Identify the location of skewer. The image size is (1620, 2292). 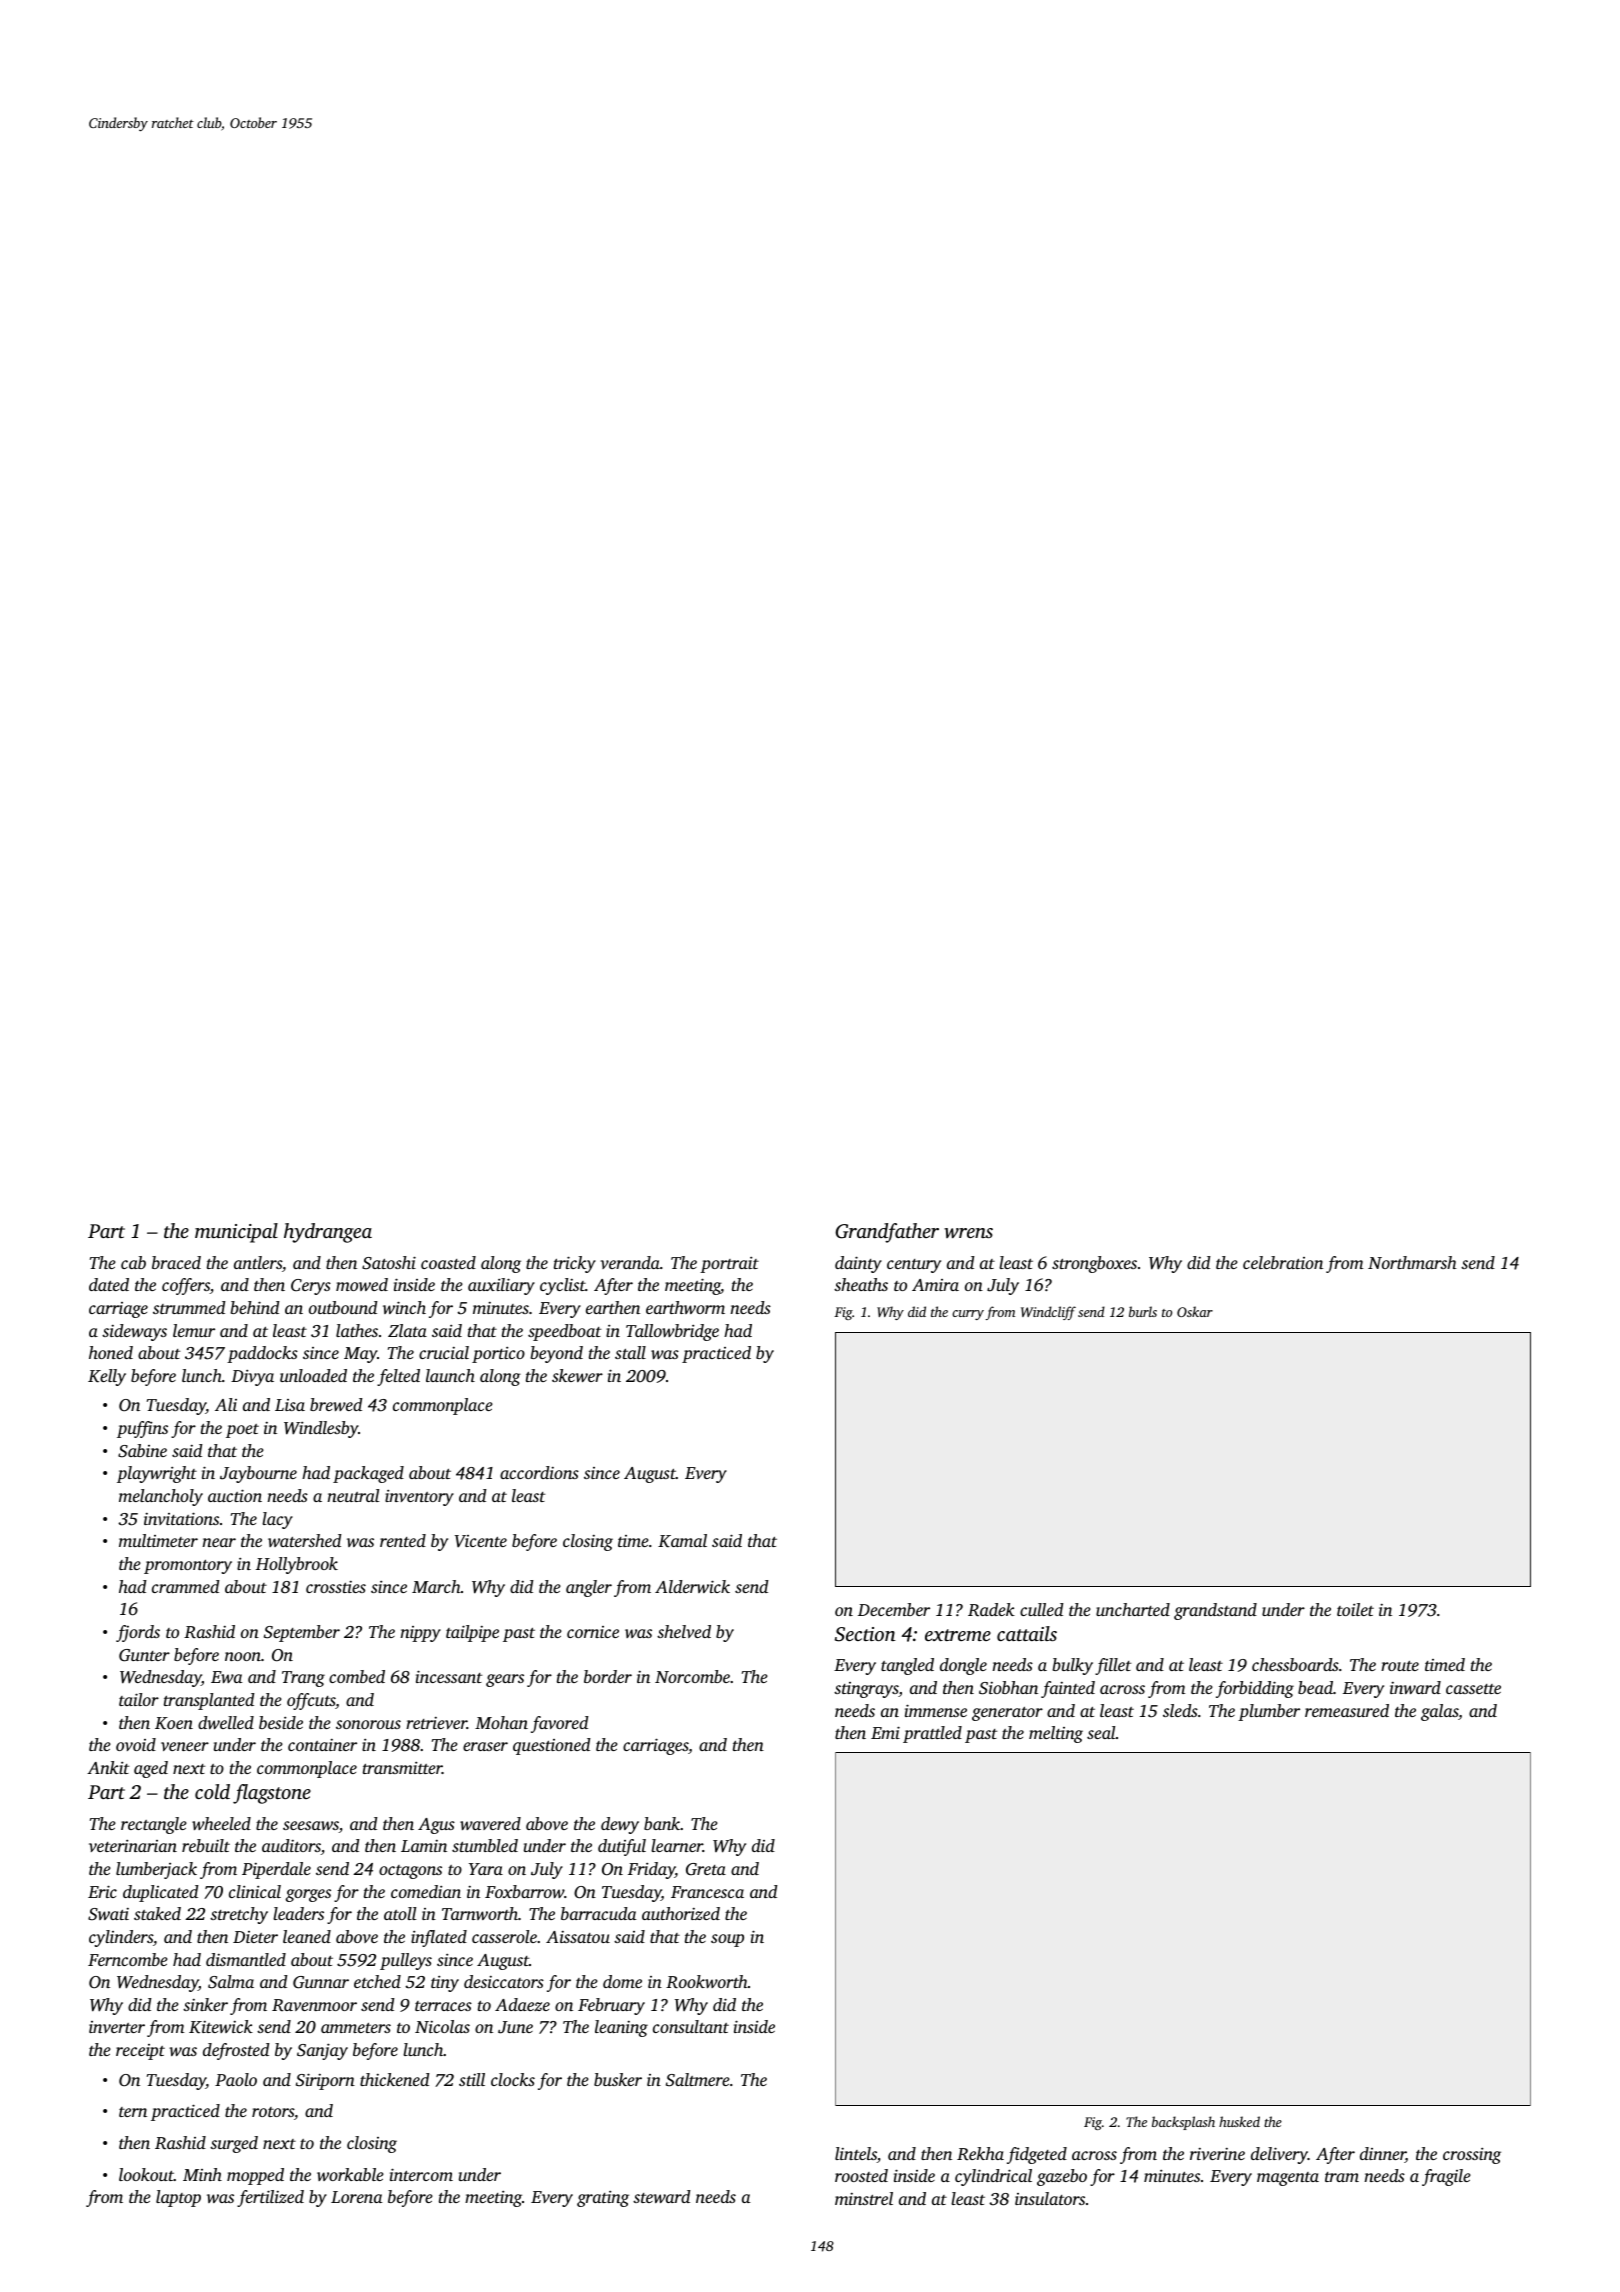
(577, 1375).
